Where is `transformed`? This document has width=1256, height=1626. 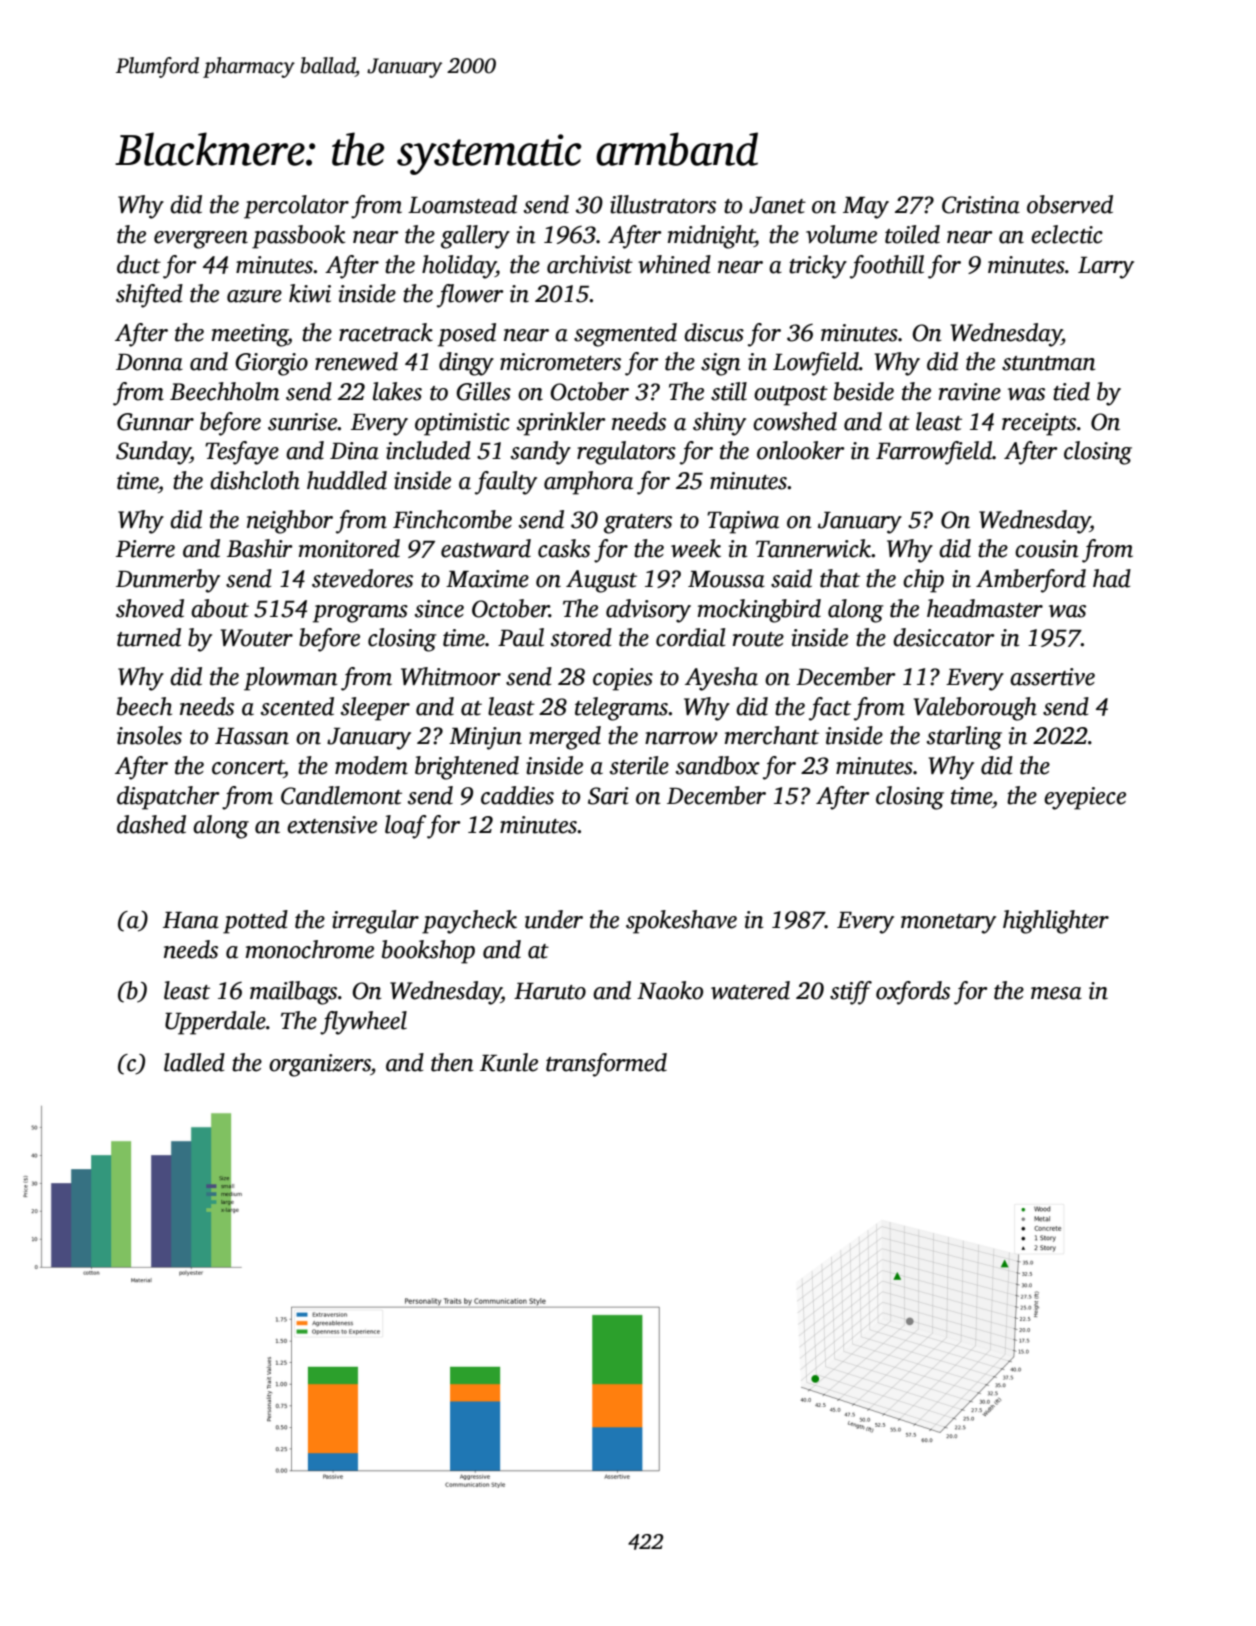 transformed is located at coordinates (606, 1065).
